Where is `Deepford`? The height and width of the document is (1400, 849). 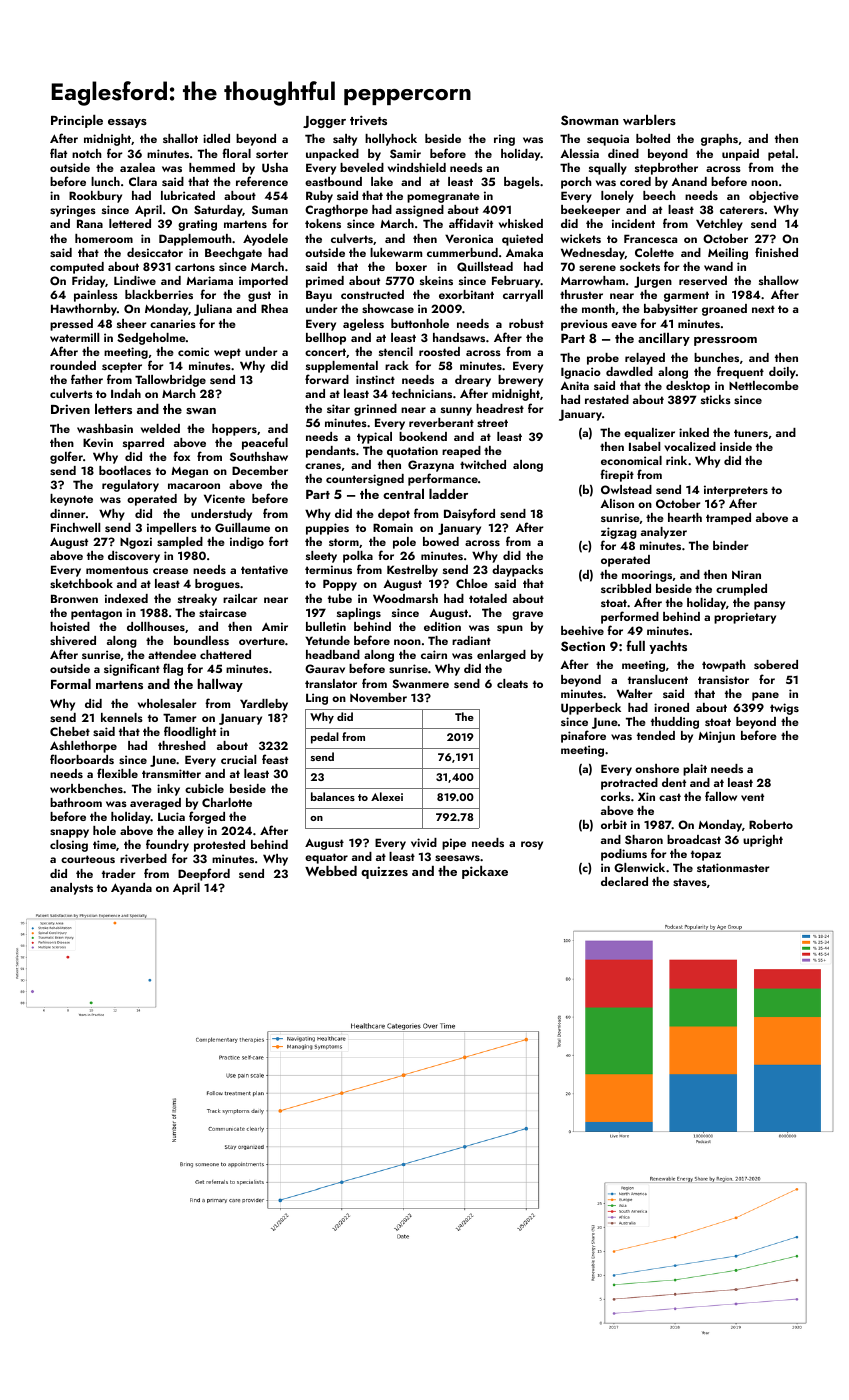
Deepford is located at coordinates (204, 874).
